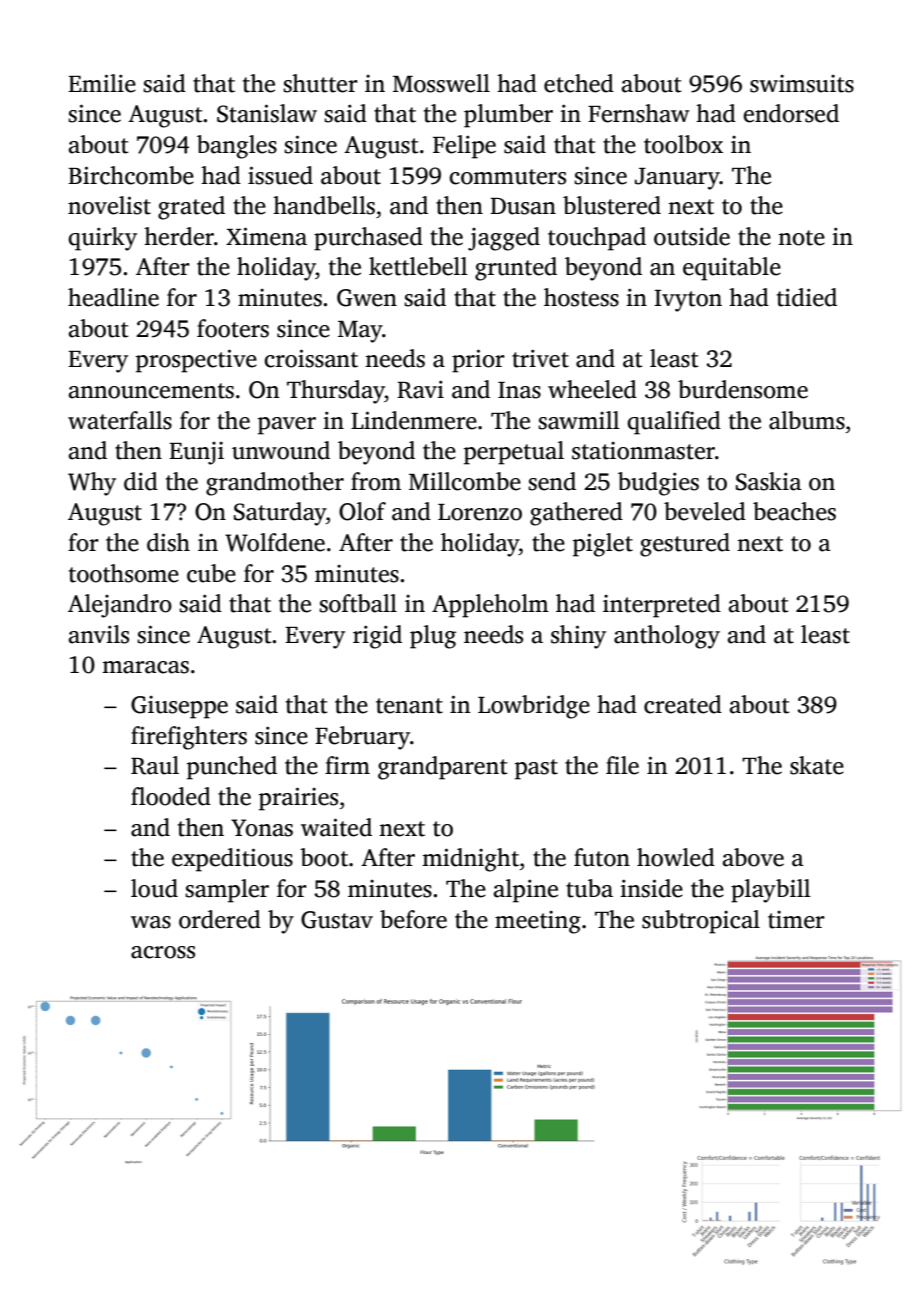  What do you see at coordinates (771, 891) in the image?
I see `playbill` at bounding box center [771, 891].
